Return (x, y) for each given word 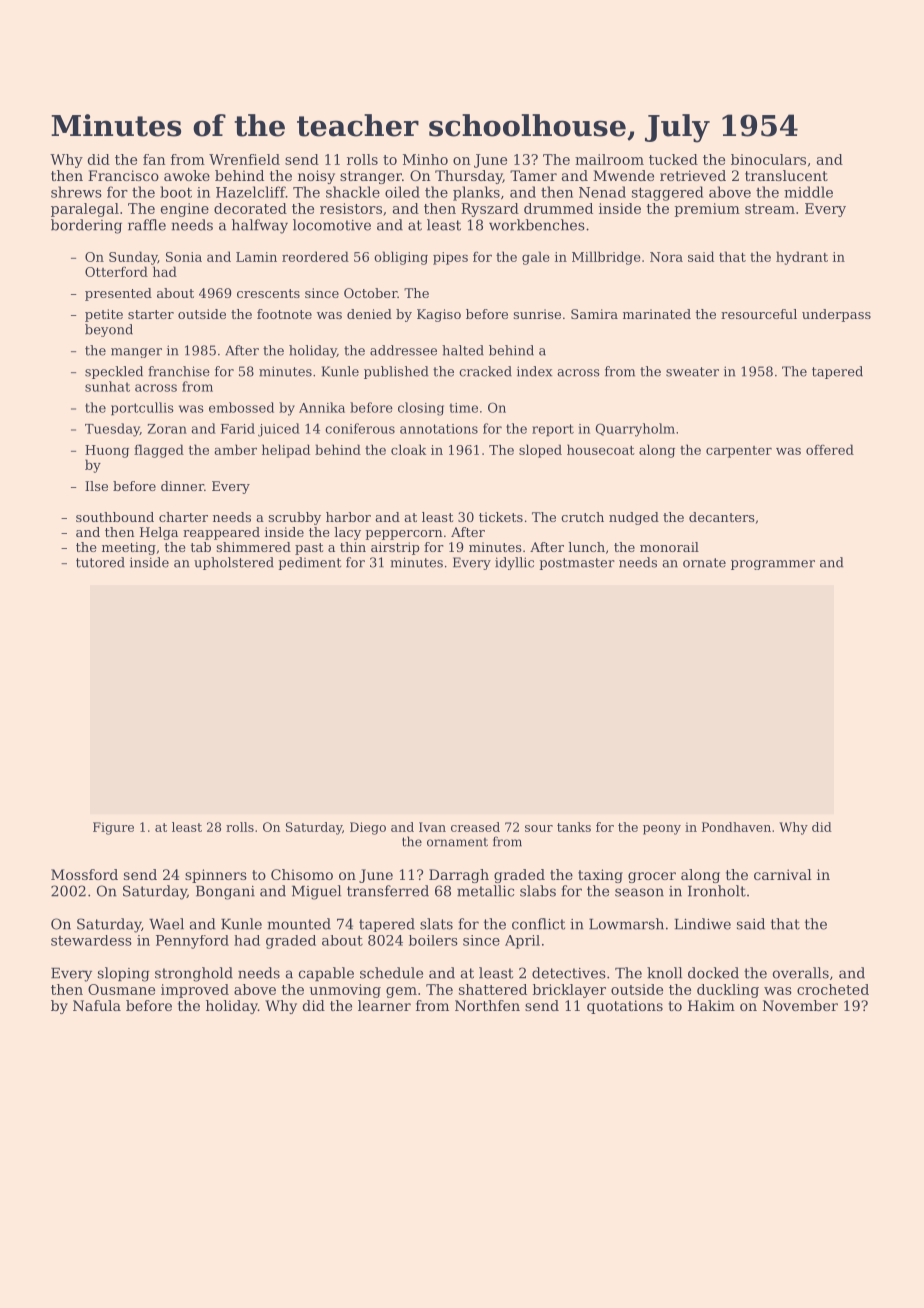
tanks (574, 827)
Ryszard (490, 210)
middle (808, 192)
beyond (109, 330)
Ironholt (717, 891)
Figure (113, 828)
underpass (836, 315)
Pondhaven (736, 827)
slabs (538, 891)
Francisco (123, 175)
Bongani (225, 893)
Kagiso (439, 315)
